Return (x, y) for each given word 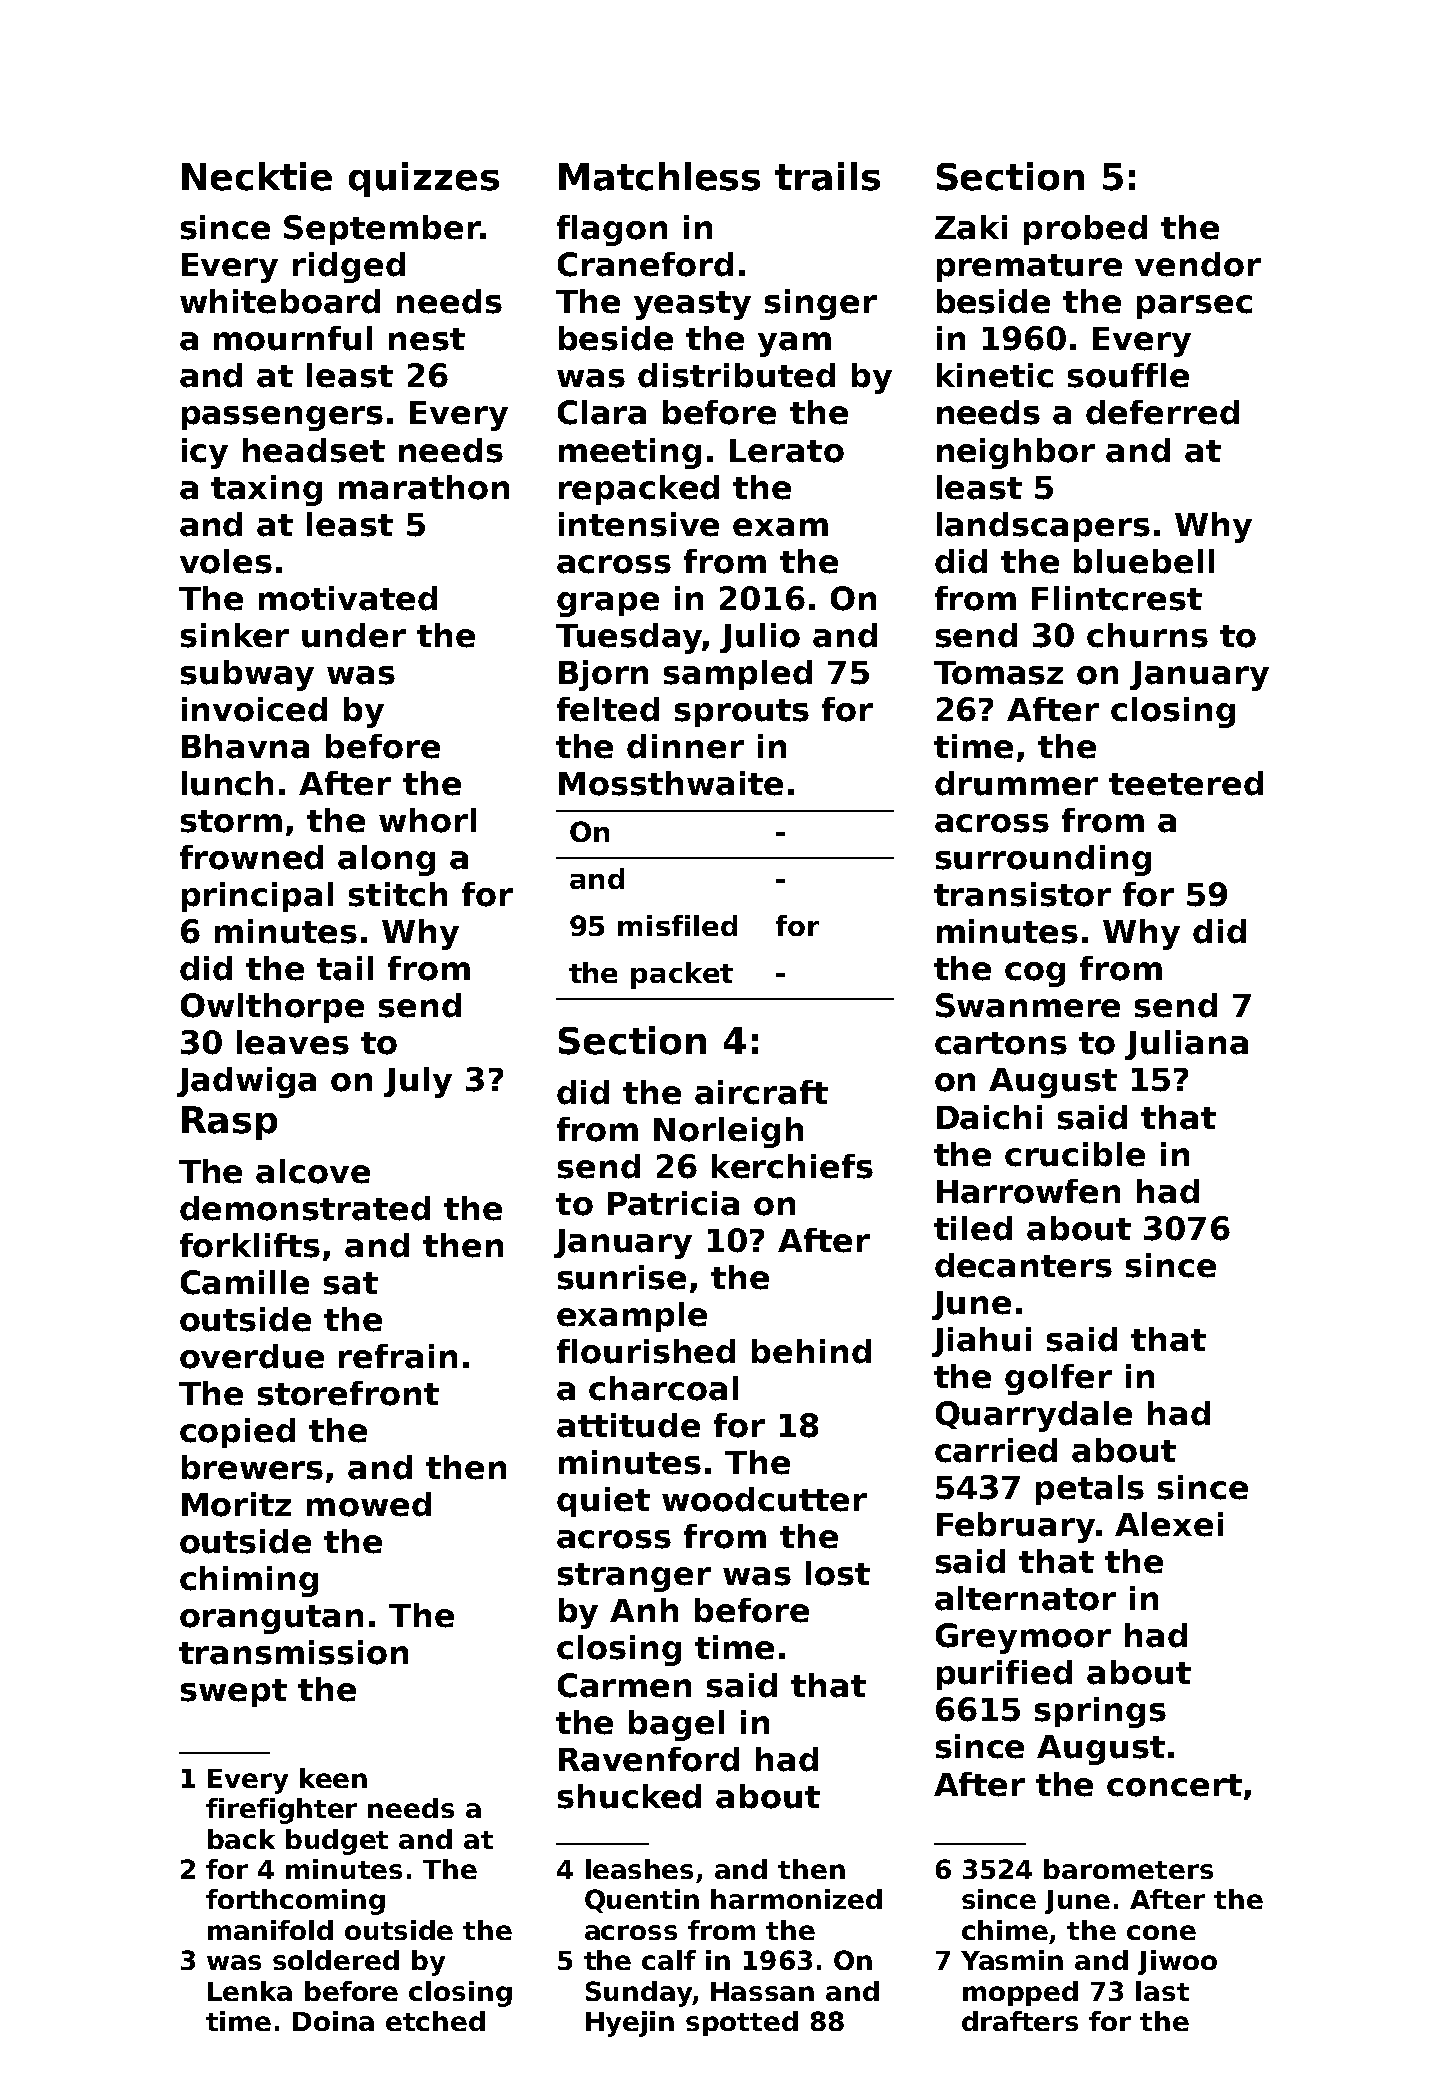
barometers (1128, 1869)
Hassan (762, 1991)
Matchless (659, 176)
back (241, 1839)
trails (827, 176)
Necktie (257, 176)
